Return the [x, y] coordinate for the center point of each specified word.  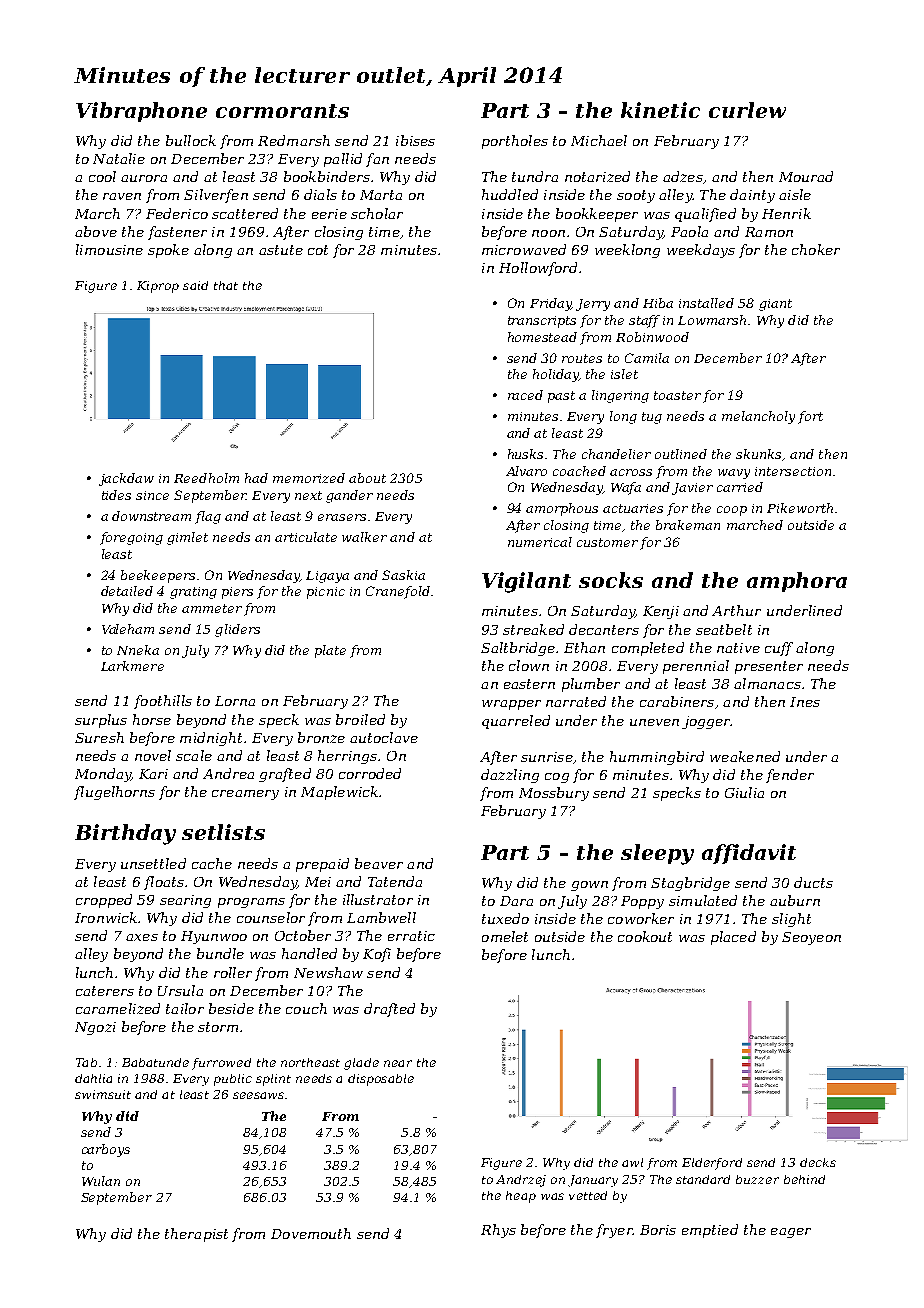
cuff [779, 649]
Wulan [101, 1181]
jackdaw [126, 479]
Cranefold [398, 592]
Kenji [661, 612]
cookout [645, 936]
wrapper [511, 705]
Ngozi [95, 1028]
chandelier [616, 454]
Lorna [235, 701]
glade [361, 1064]
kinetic [660, 110]
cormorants [282, 111]
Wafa [626, 488]
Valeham [128, 629]
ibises [415, 140]
